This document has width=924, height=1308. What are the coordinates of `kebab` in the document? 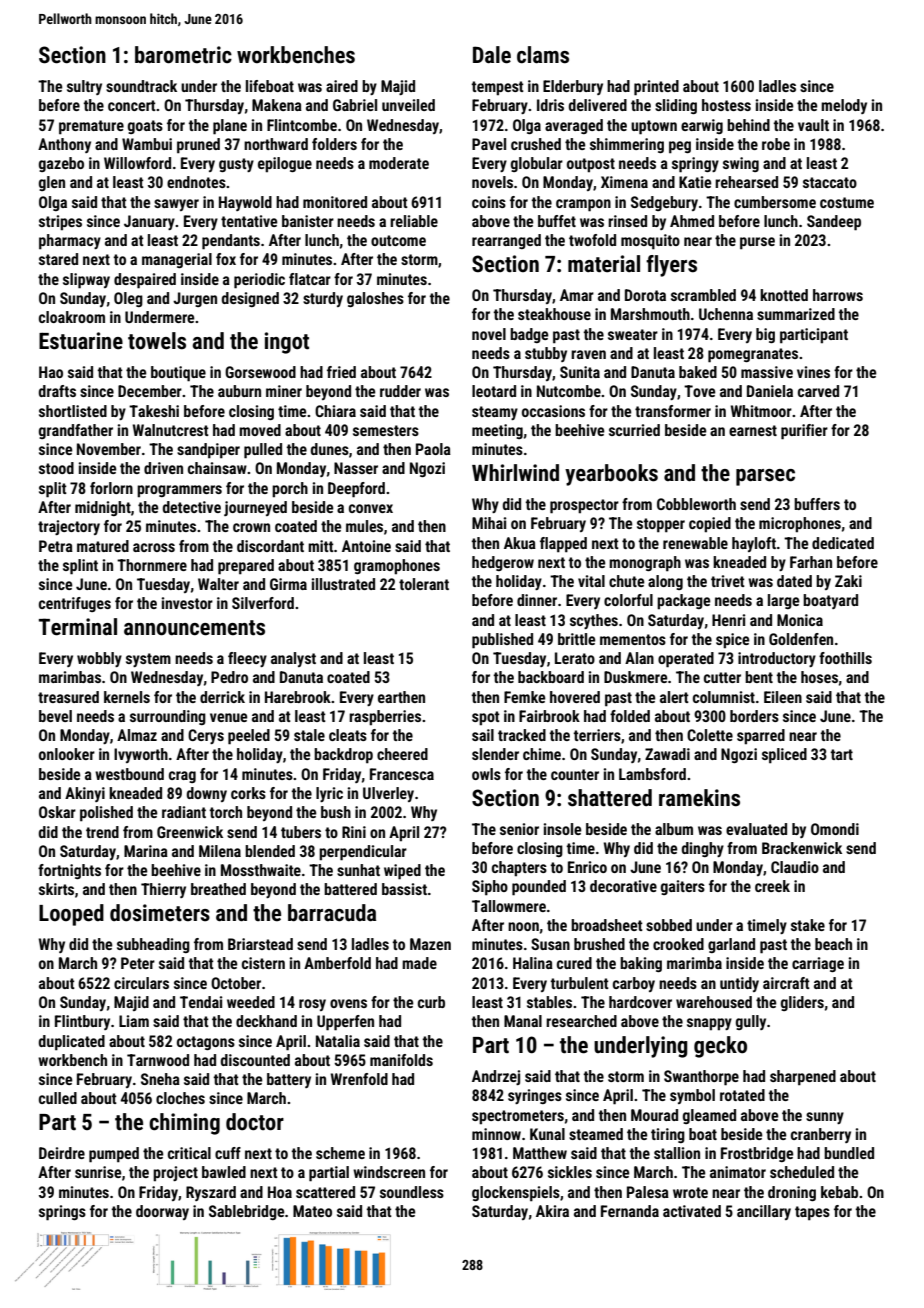 It's located at (839, 1192).
